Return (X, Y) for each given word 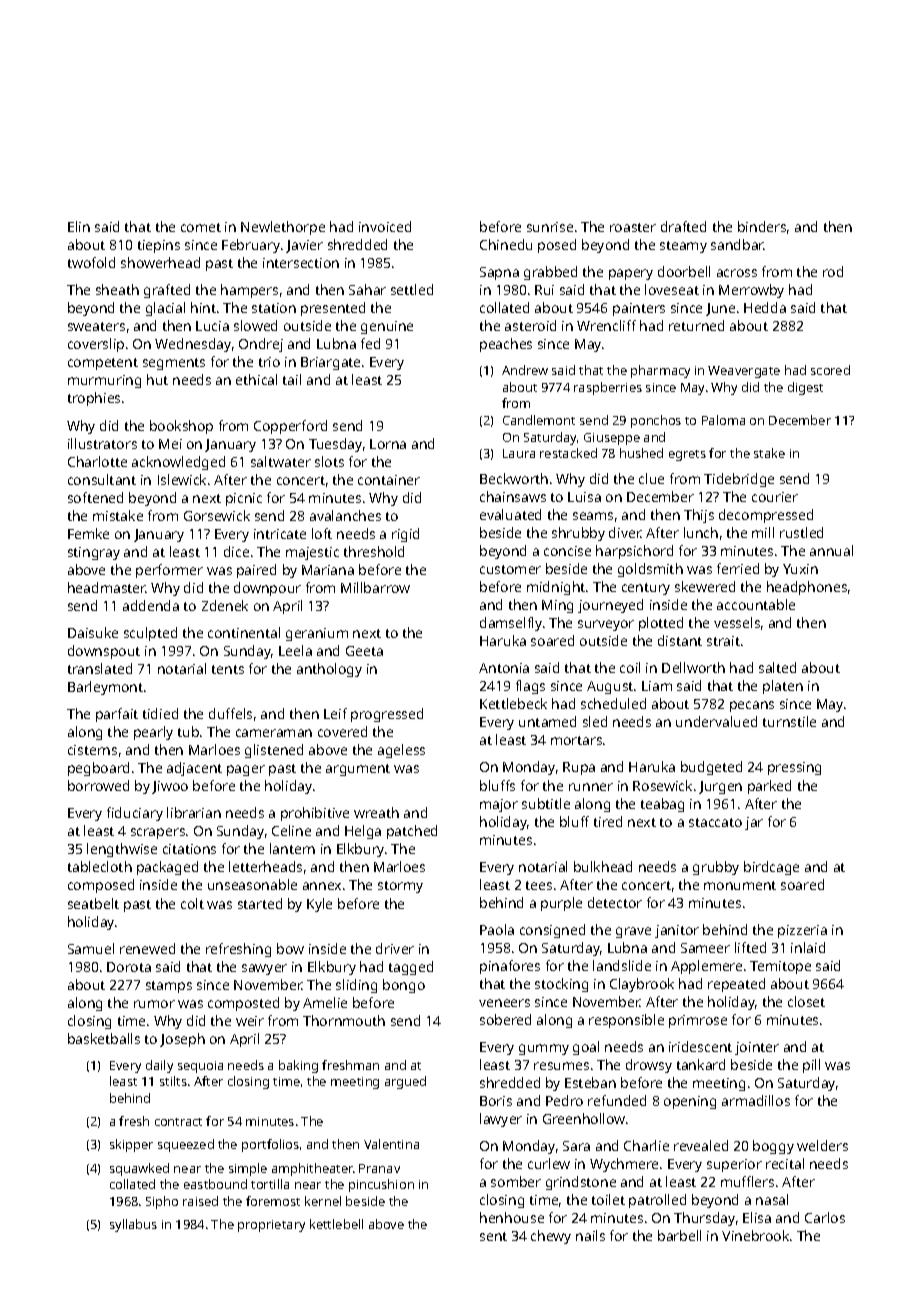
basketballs (104, 1038)
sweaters (96, 326)
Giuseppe (612, 439)
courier (775, 497)
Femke (88, 533)
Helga (363, 832)
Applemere (706, 967)
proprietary (271, 1226)
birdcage (771, 868)
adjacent (194, 769)
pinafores (510, 967)
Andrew (525, 370)
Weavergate (744, 372)
